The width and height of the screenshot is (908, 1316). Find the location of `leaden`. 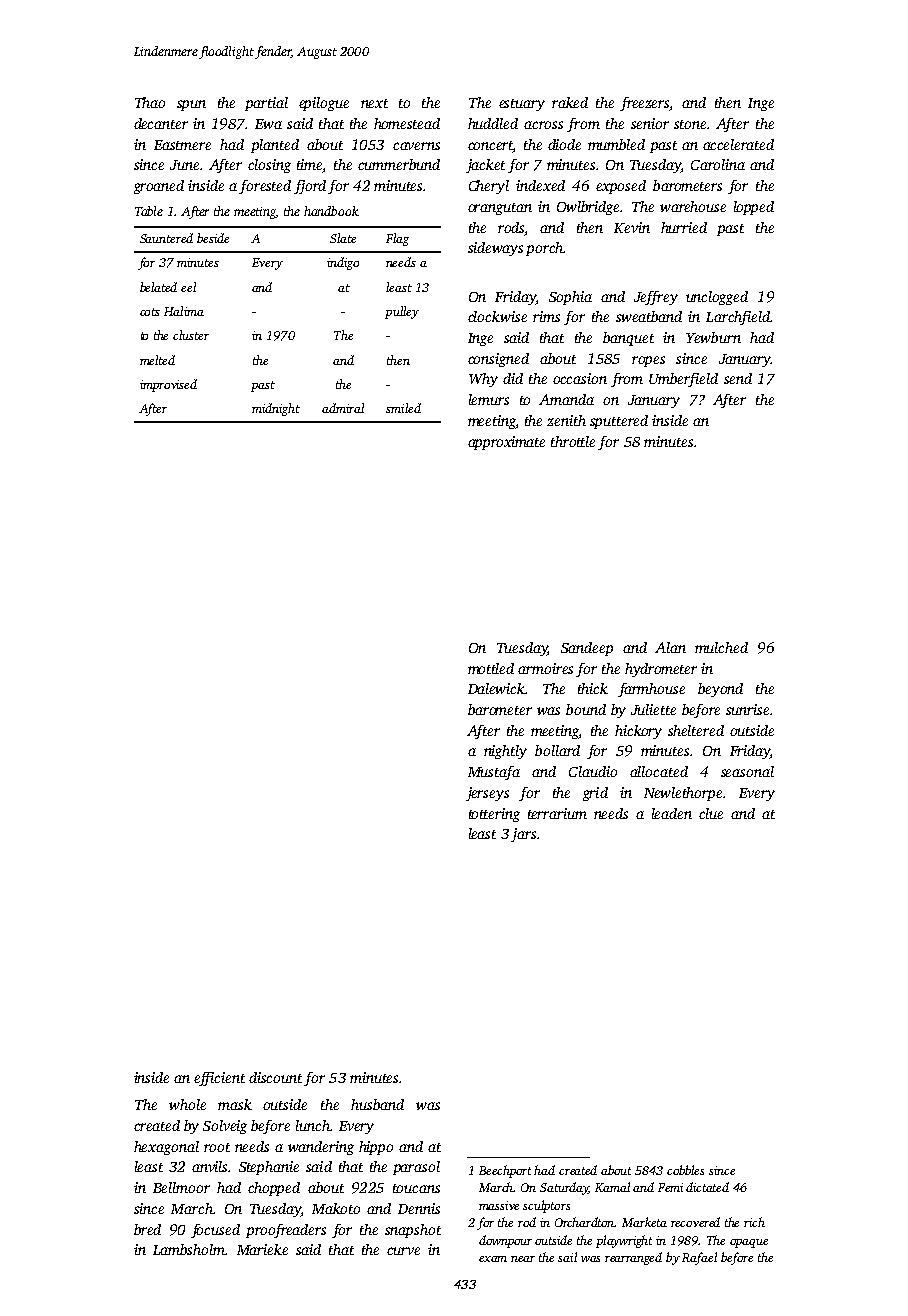

leaden is located at coordinates (672, 813).
